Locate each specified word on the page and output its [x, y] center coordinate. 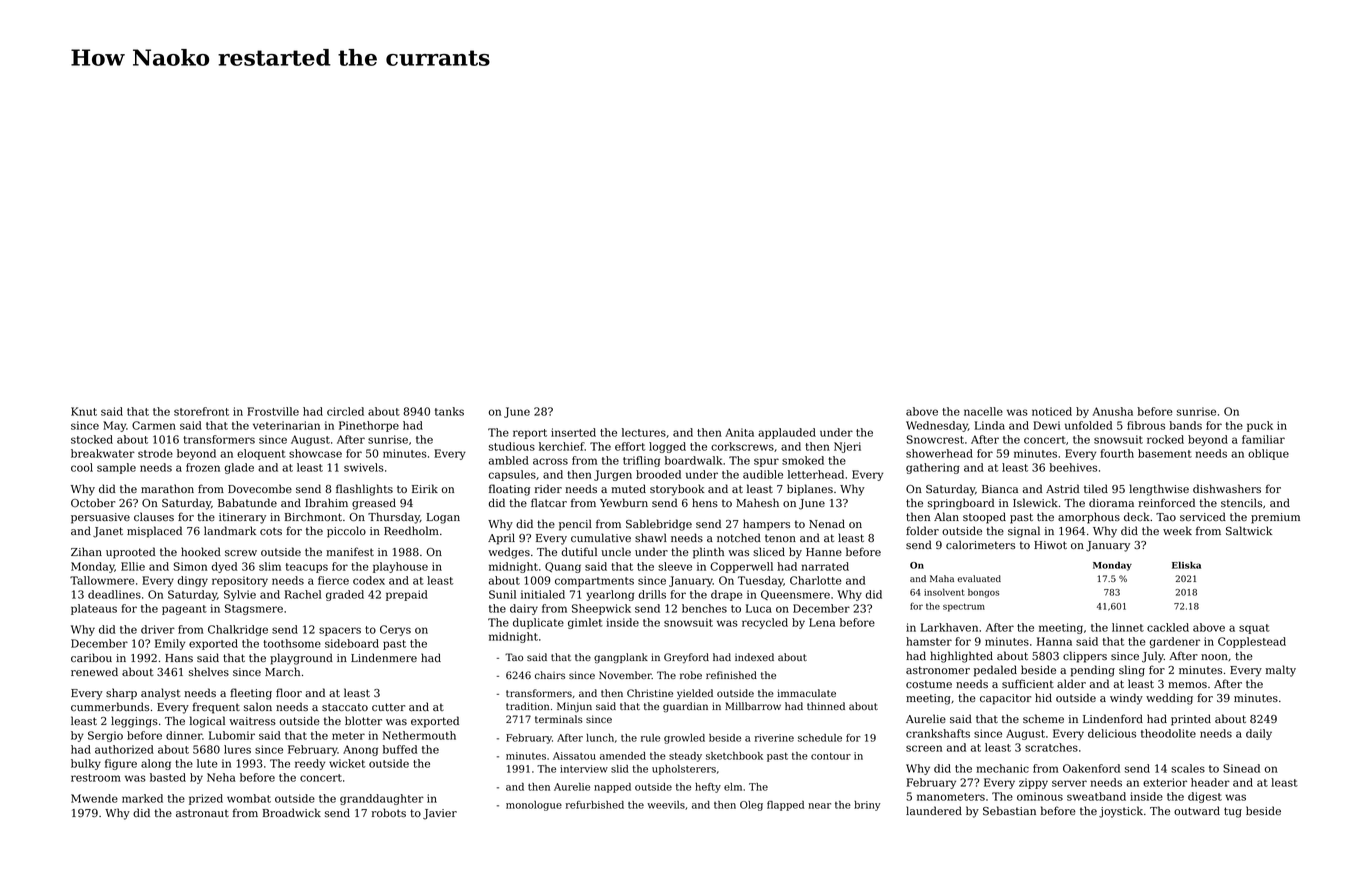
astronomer [938, 670]
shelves [209, 671]
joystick [1121, 812]
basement [1165, 453]
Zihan [86, 551]
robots [389, 812]
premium [1275, 518]
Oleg [751, 806]
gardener [1174, 642]
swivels [364, 467]
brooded [658, 474]
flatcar [549, 502]
